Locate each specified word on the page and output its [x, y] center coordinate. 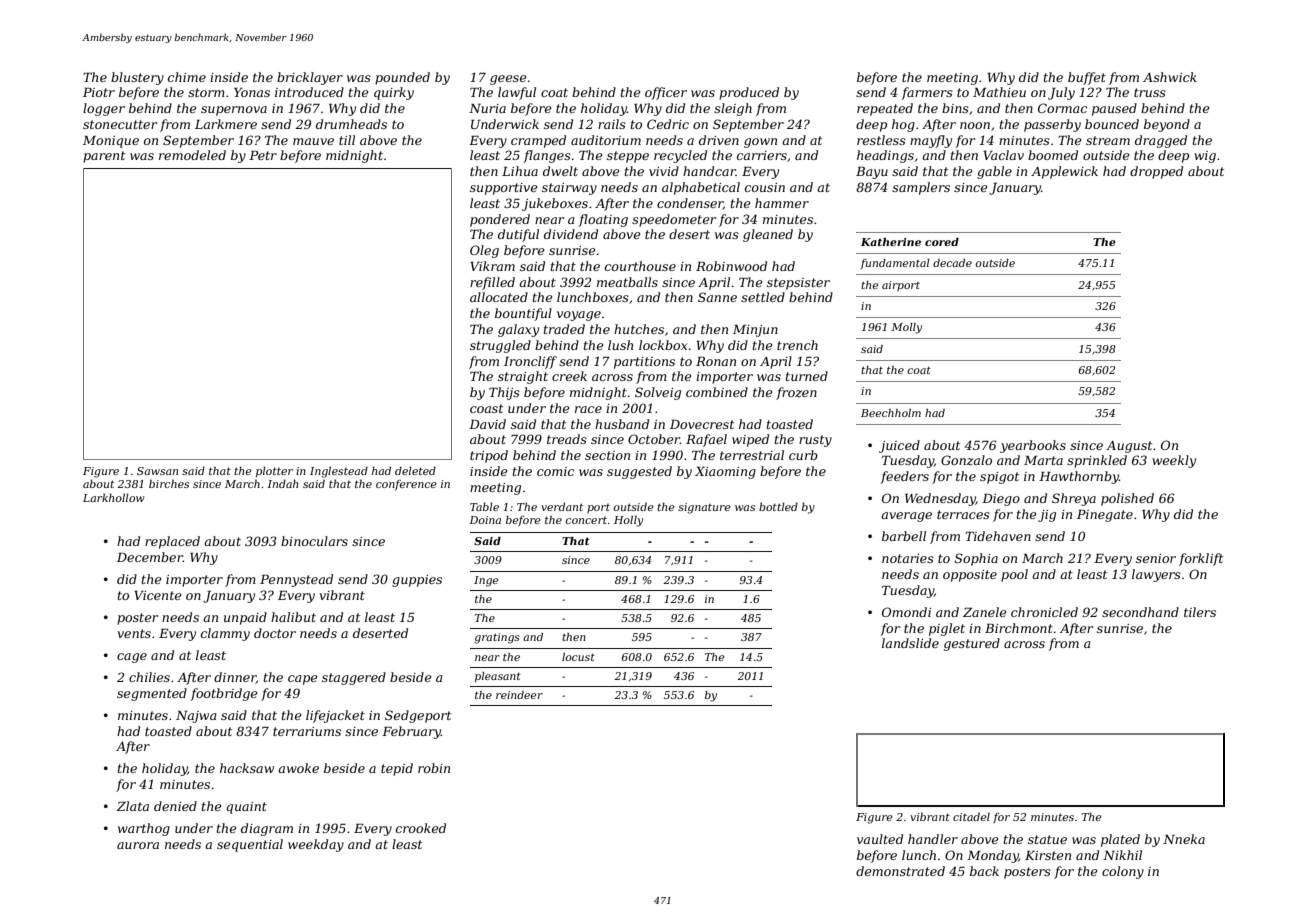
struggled [500, 346]
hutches [639, 329]
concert [586, 520]
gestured [972, 644]
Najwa [196, 717]
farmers [927, 93]
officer [666, 93]
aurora [138, 845]
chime [187, 77]
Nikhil [1122, 855]
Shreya [1074, 499]
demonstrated [900, 871]
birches [169, 483]
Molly [906, 328]
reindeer [519, 695]
